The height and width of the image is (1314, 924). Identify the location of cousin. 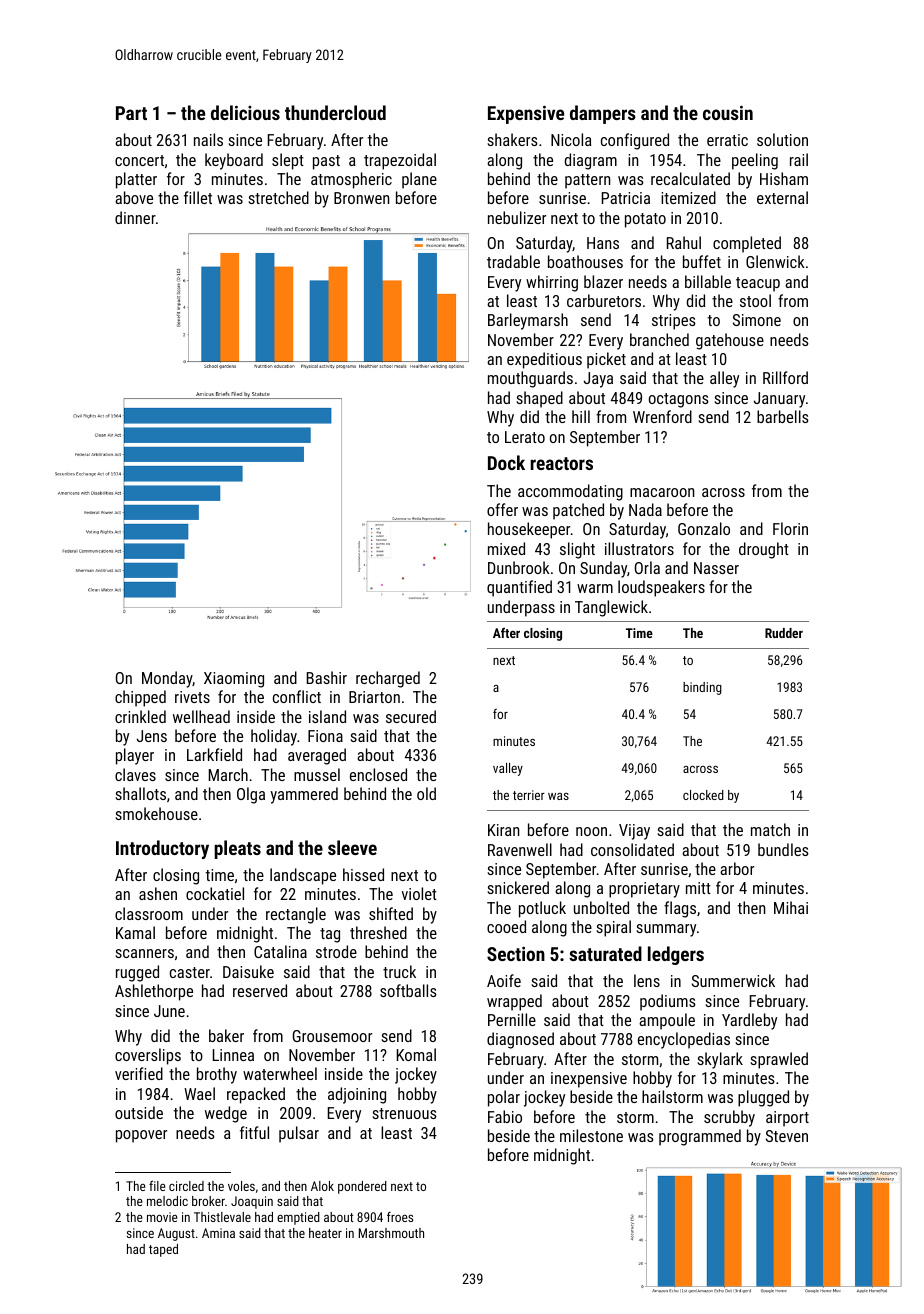
(728, 112).
